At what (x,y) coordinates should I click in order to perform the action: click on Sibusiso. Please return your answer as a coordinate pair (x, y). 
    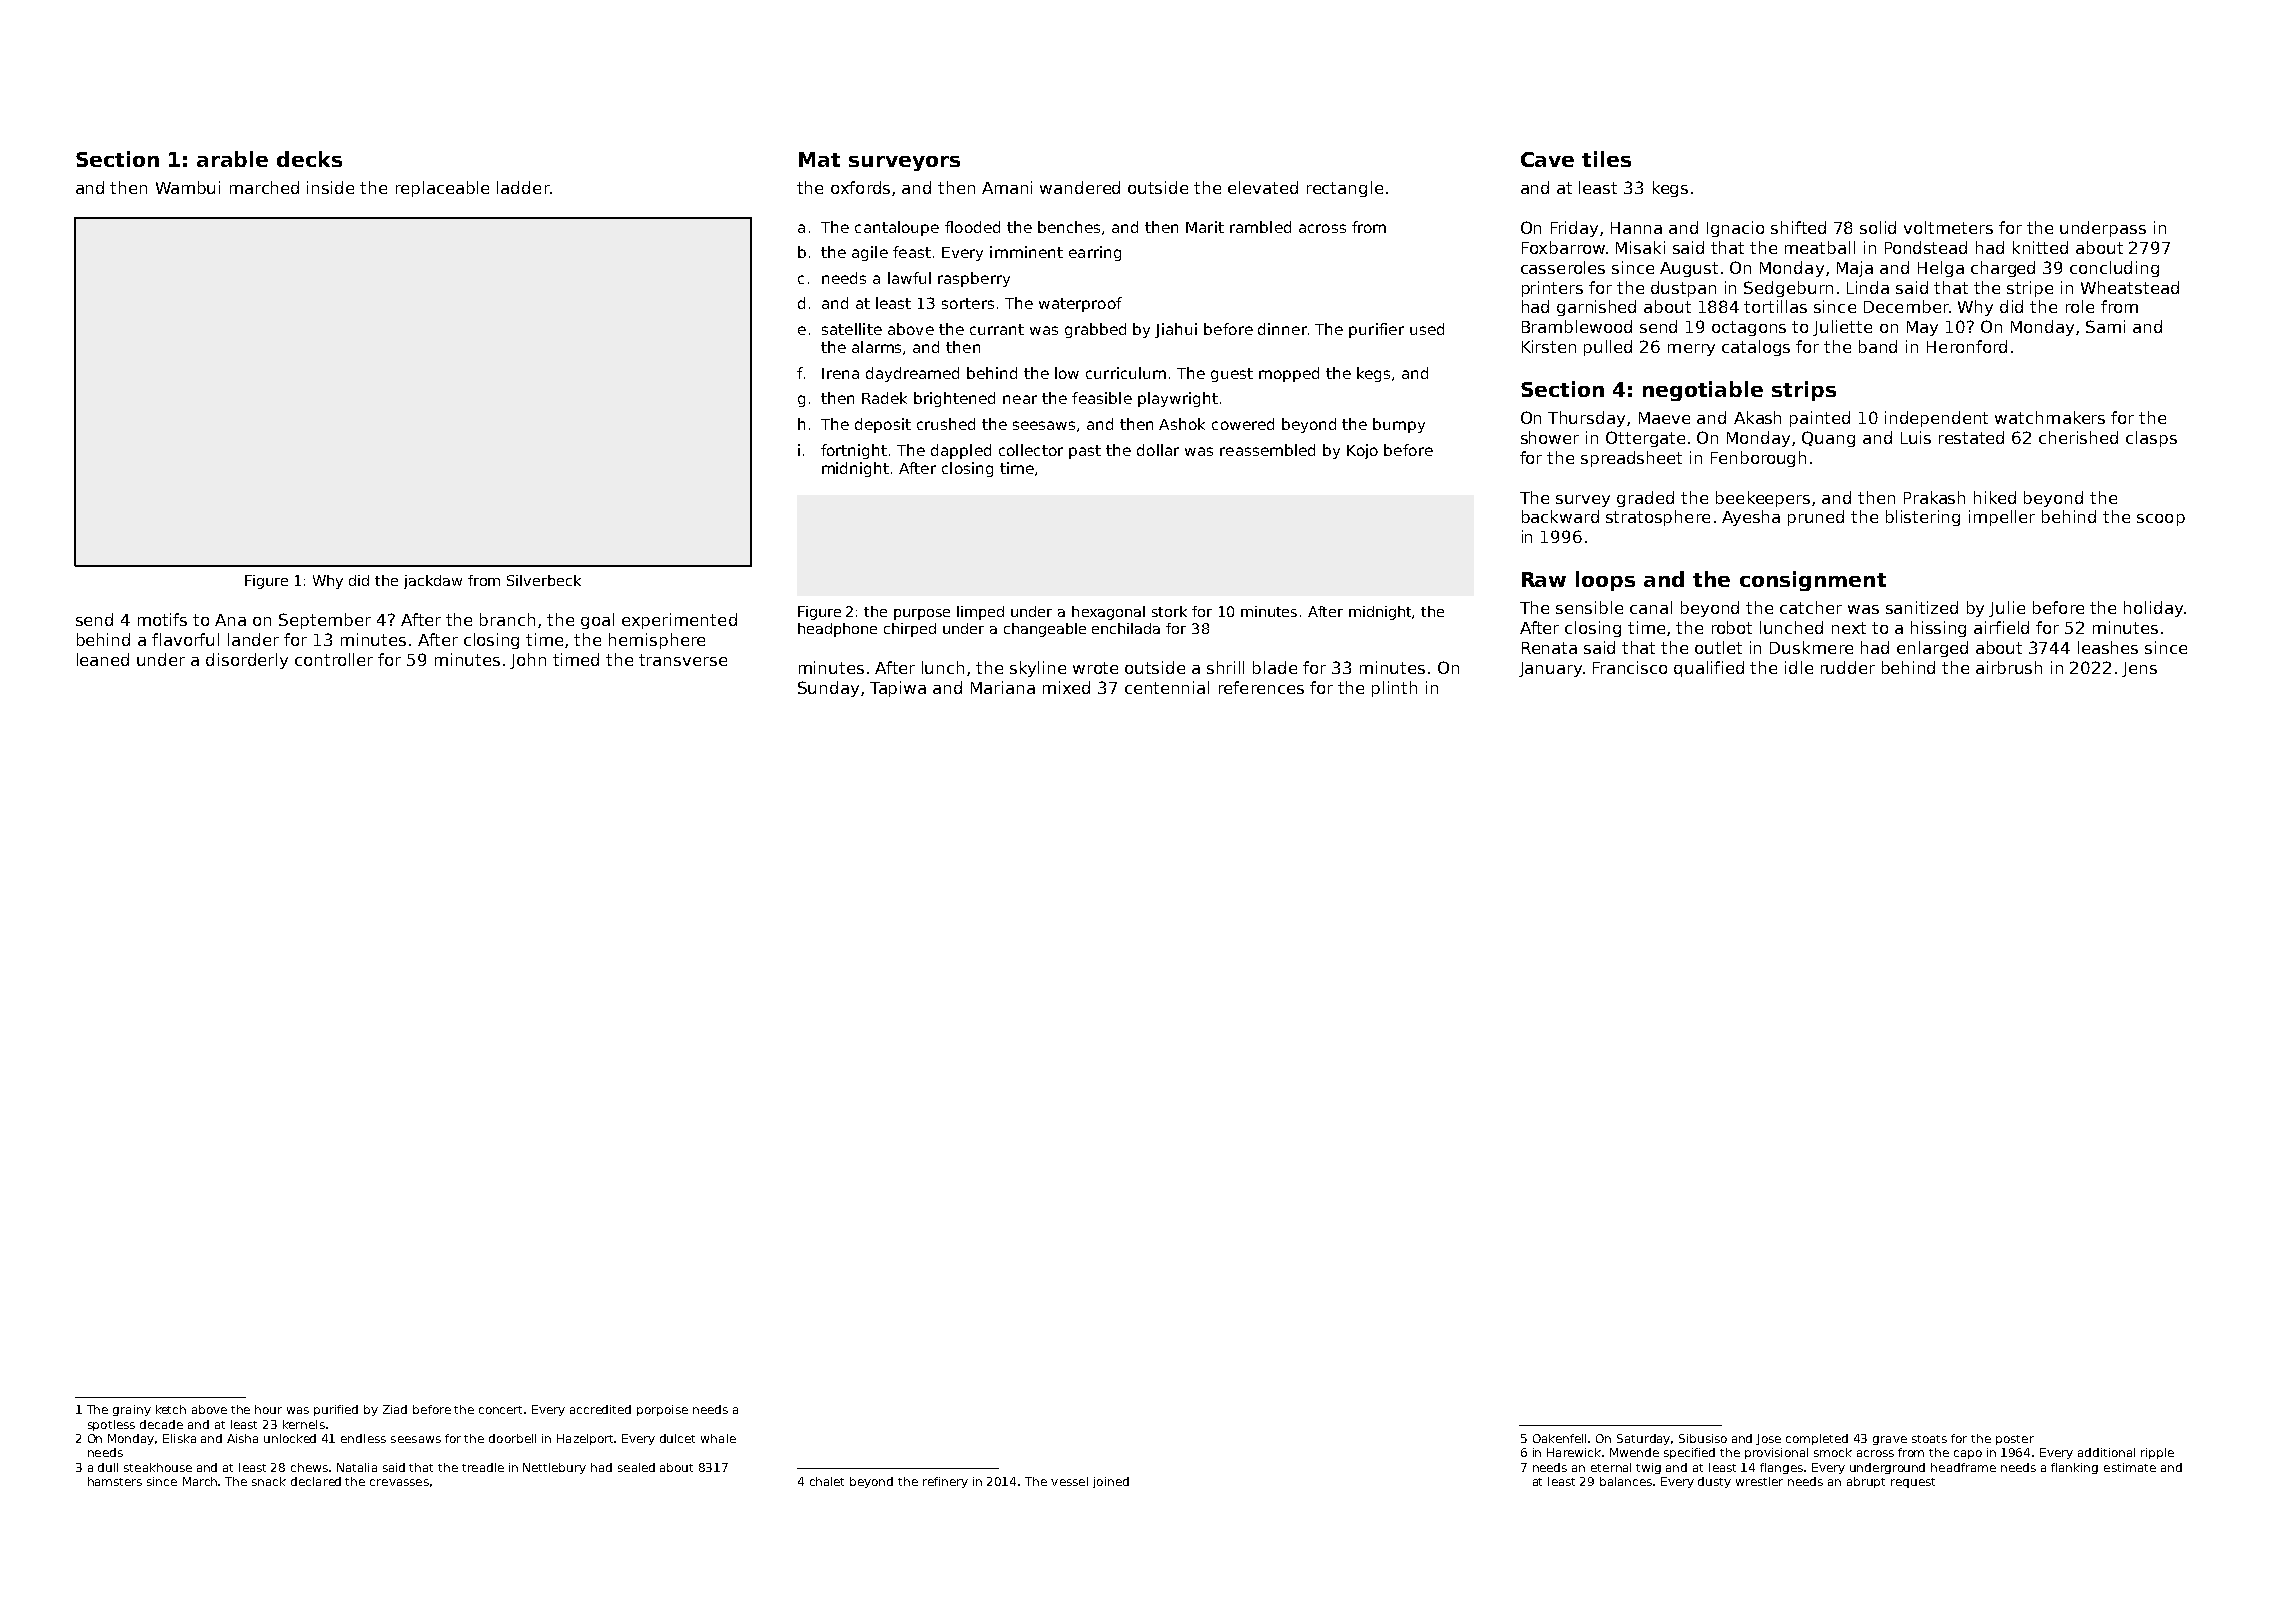
    Looking at the image, I should click on (1703, 1438).
